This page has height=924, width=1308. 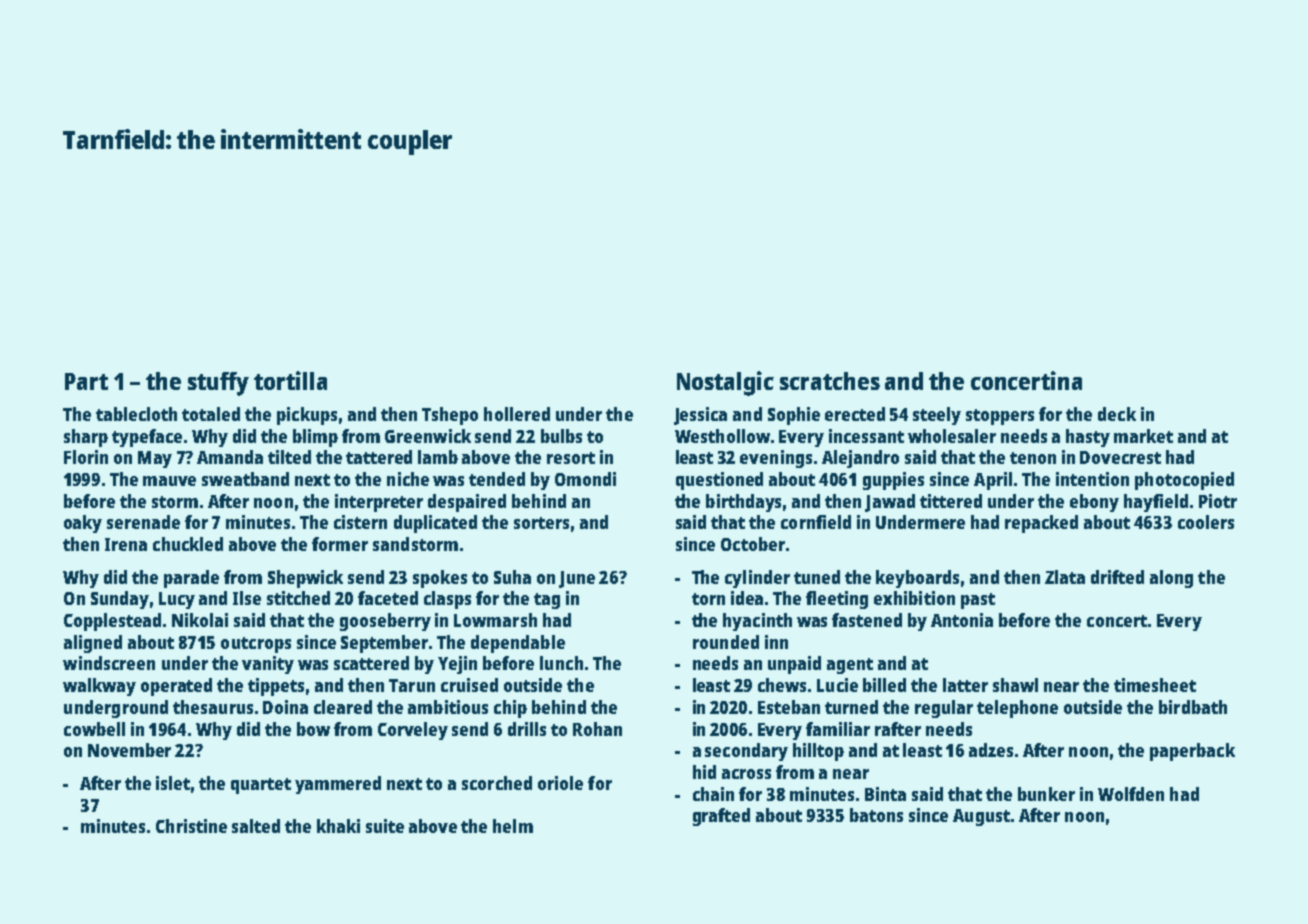 I want to click on quartet, so click(x=261, y=786).
